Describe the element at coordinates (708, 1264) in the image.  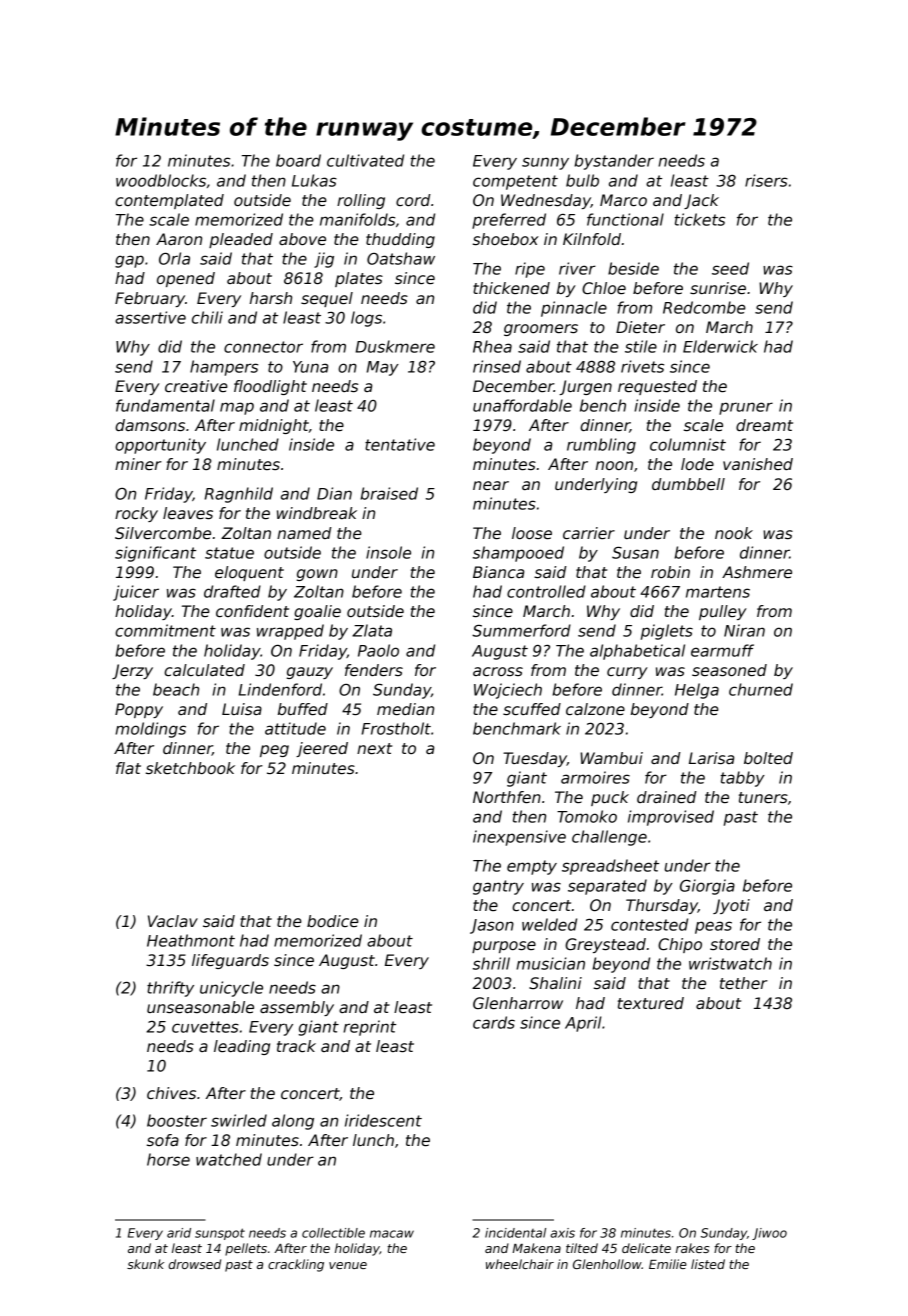
I see `listed` at that location.
